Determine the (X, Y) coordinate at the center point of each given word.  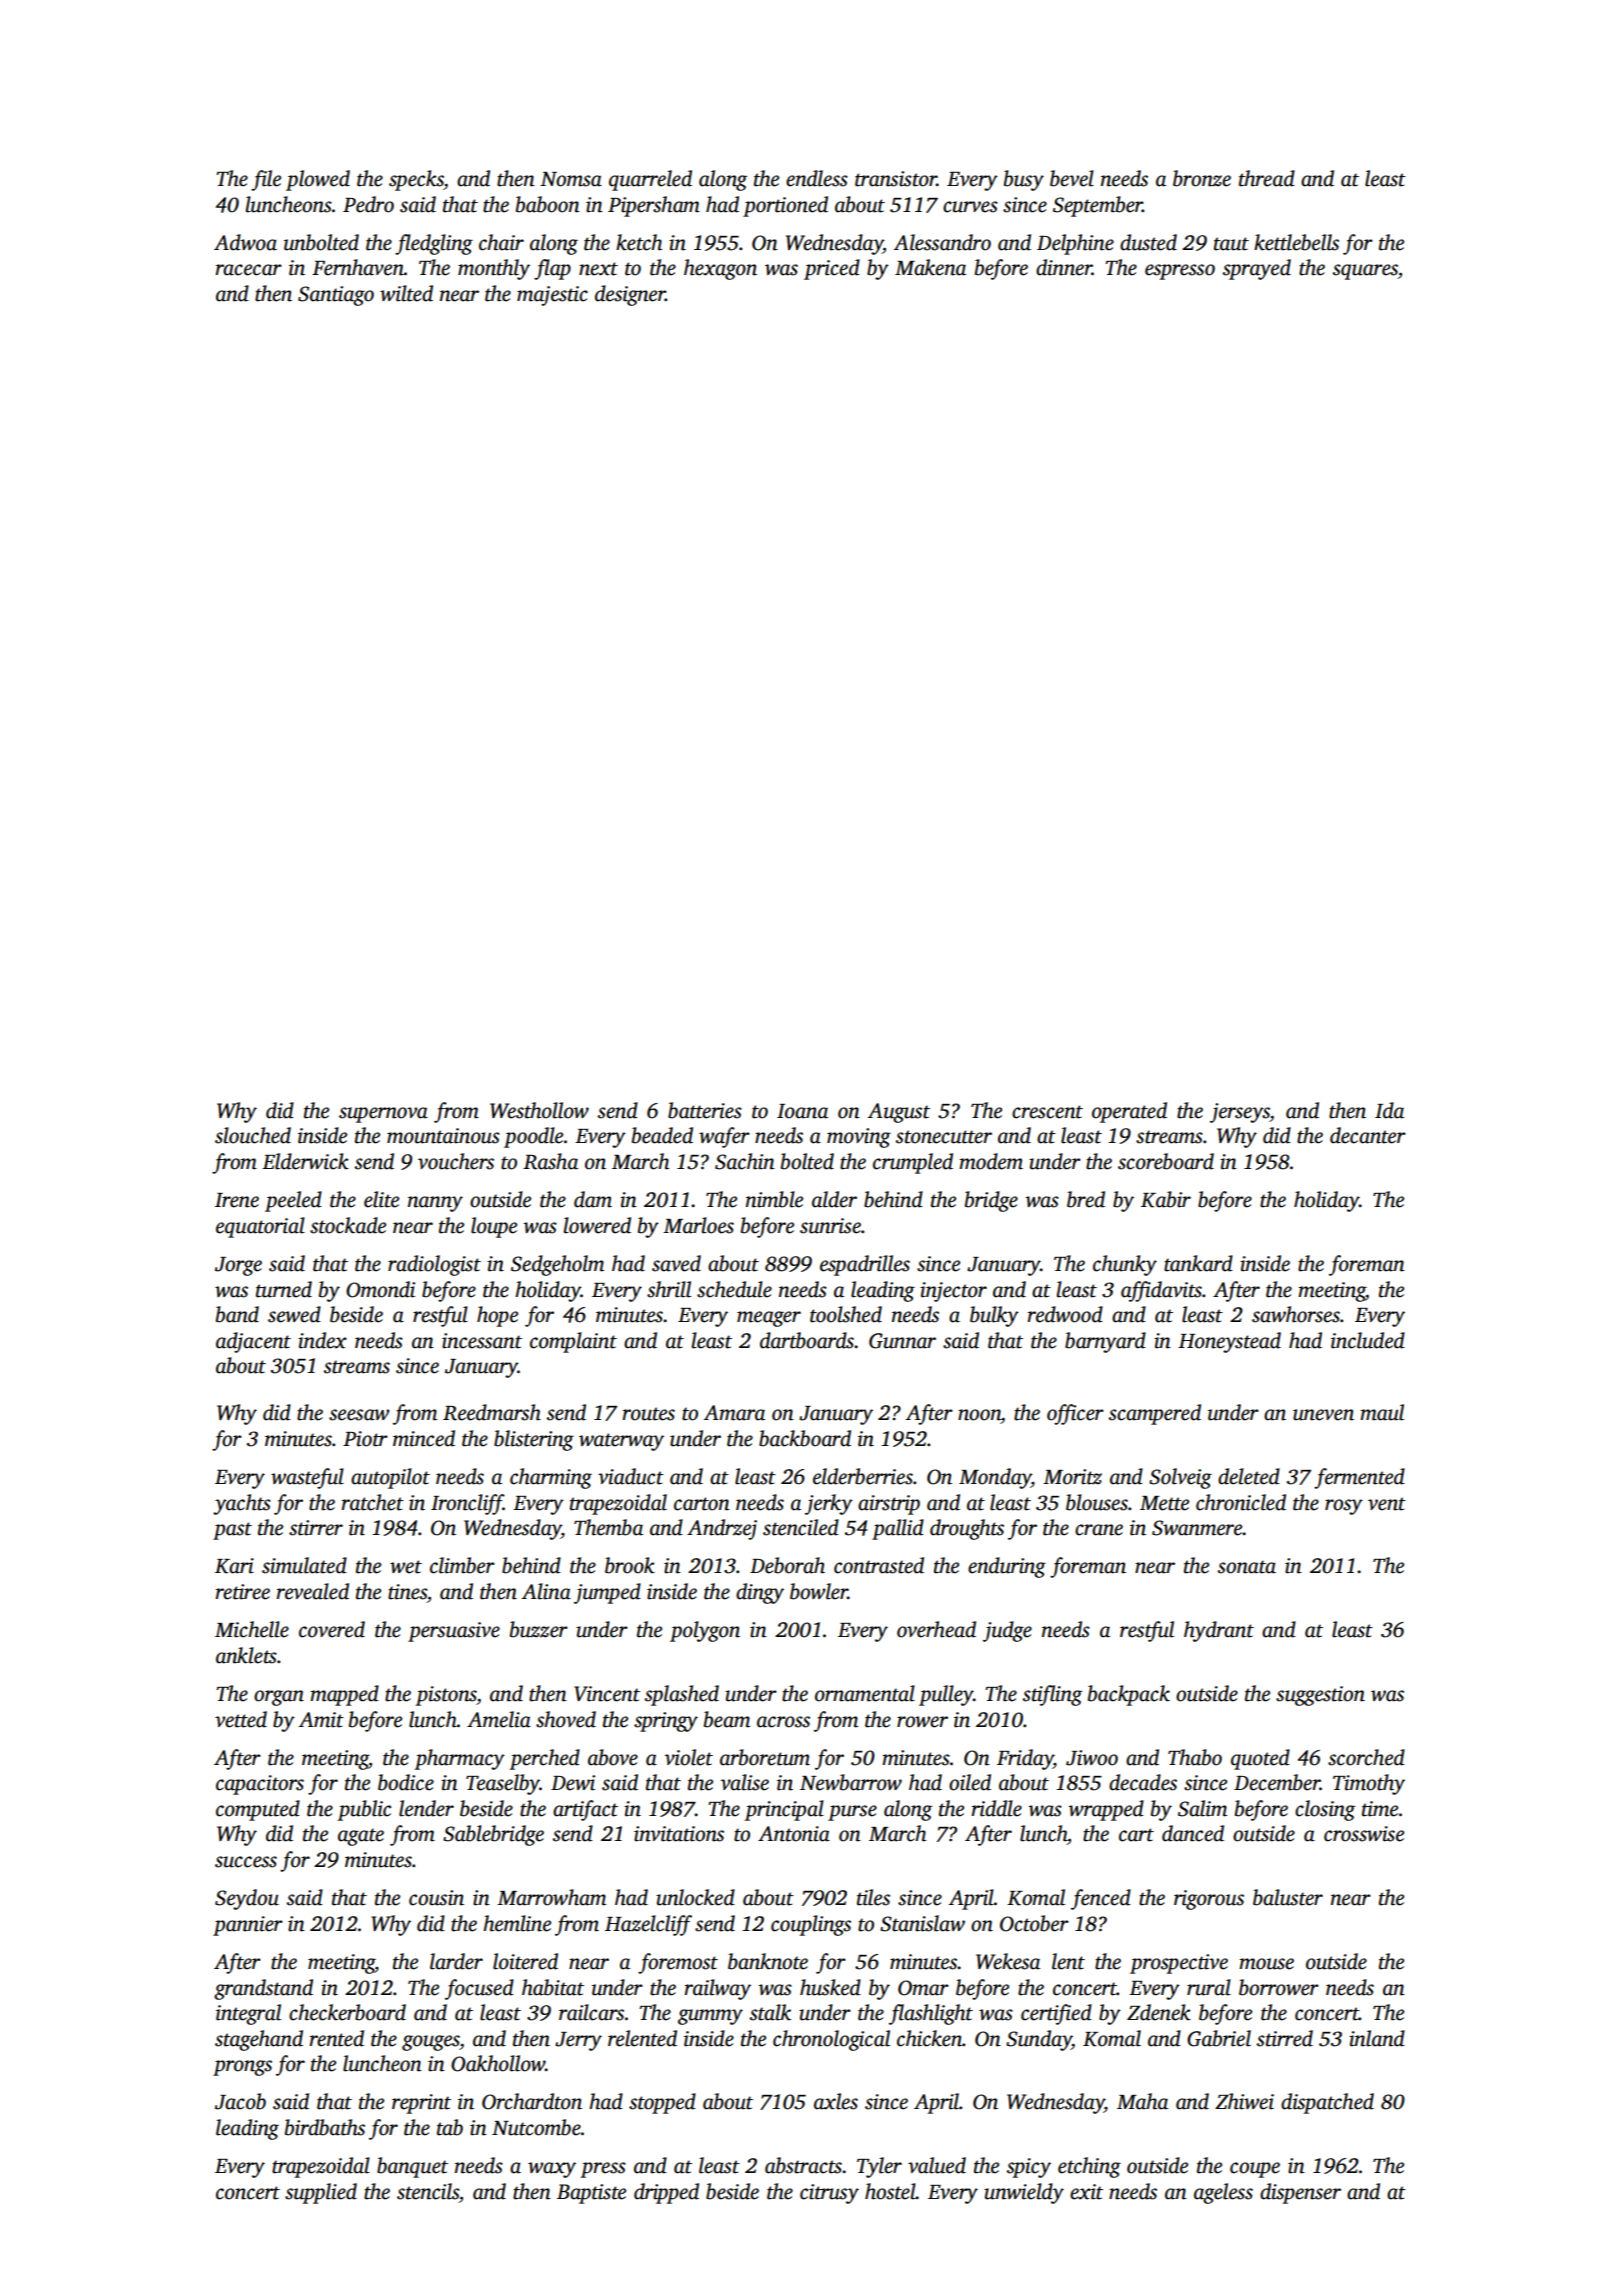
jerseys (1240, 1113)
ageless (1223, 2193)
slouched (253, 1135)
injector (953, 1292)
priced (832, 269)
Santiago (336, 296)
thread (1267, 178)
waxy (552, 2170)
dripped (666, 2193)
